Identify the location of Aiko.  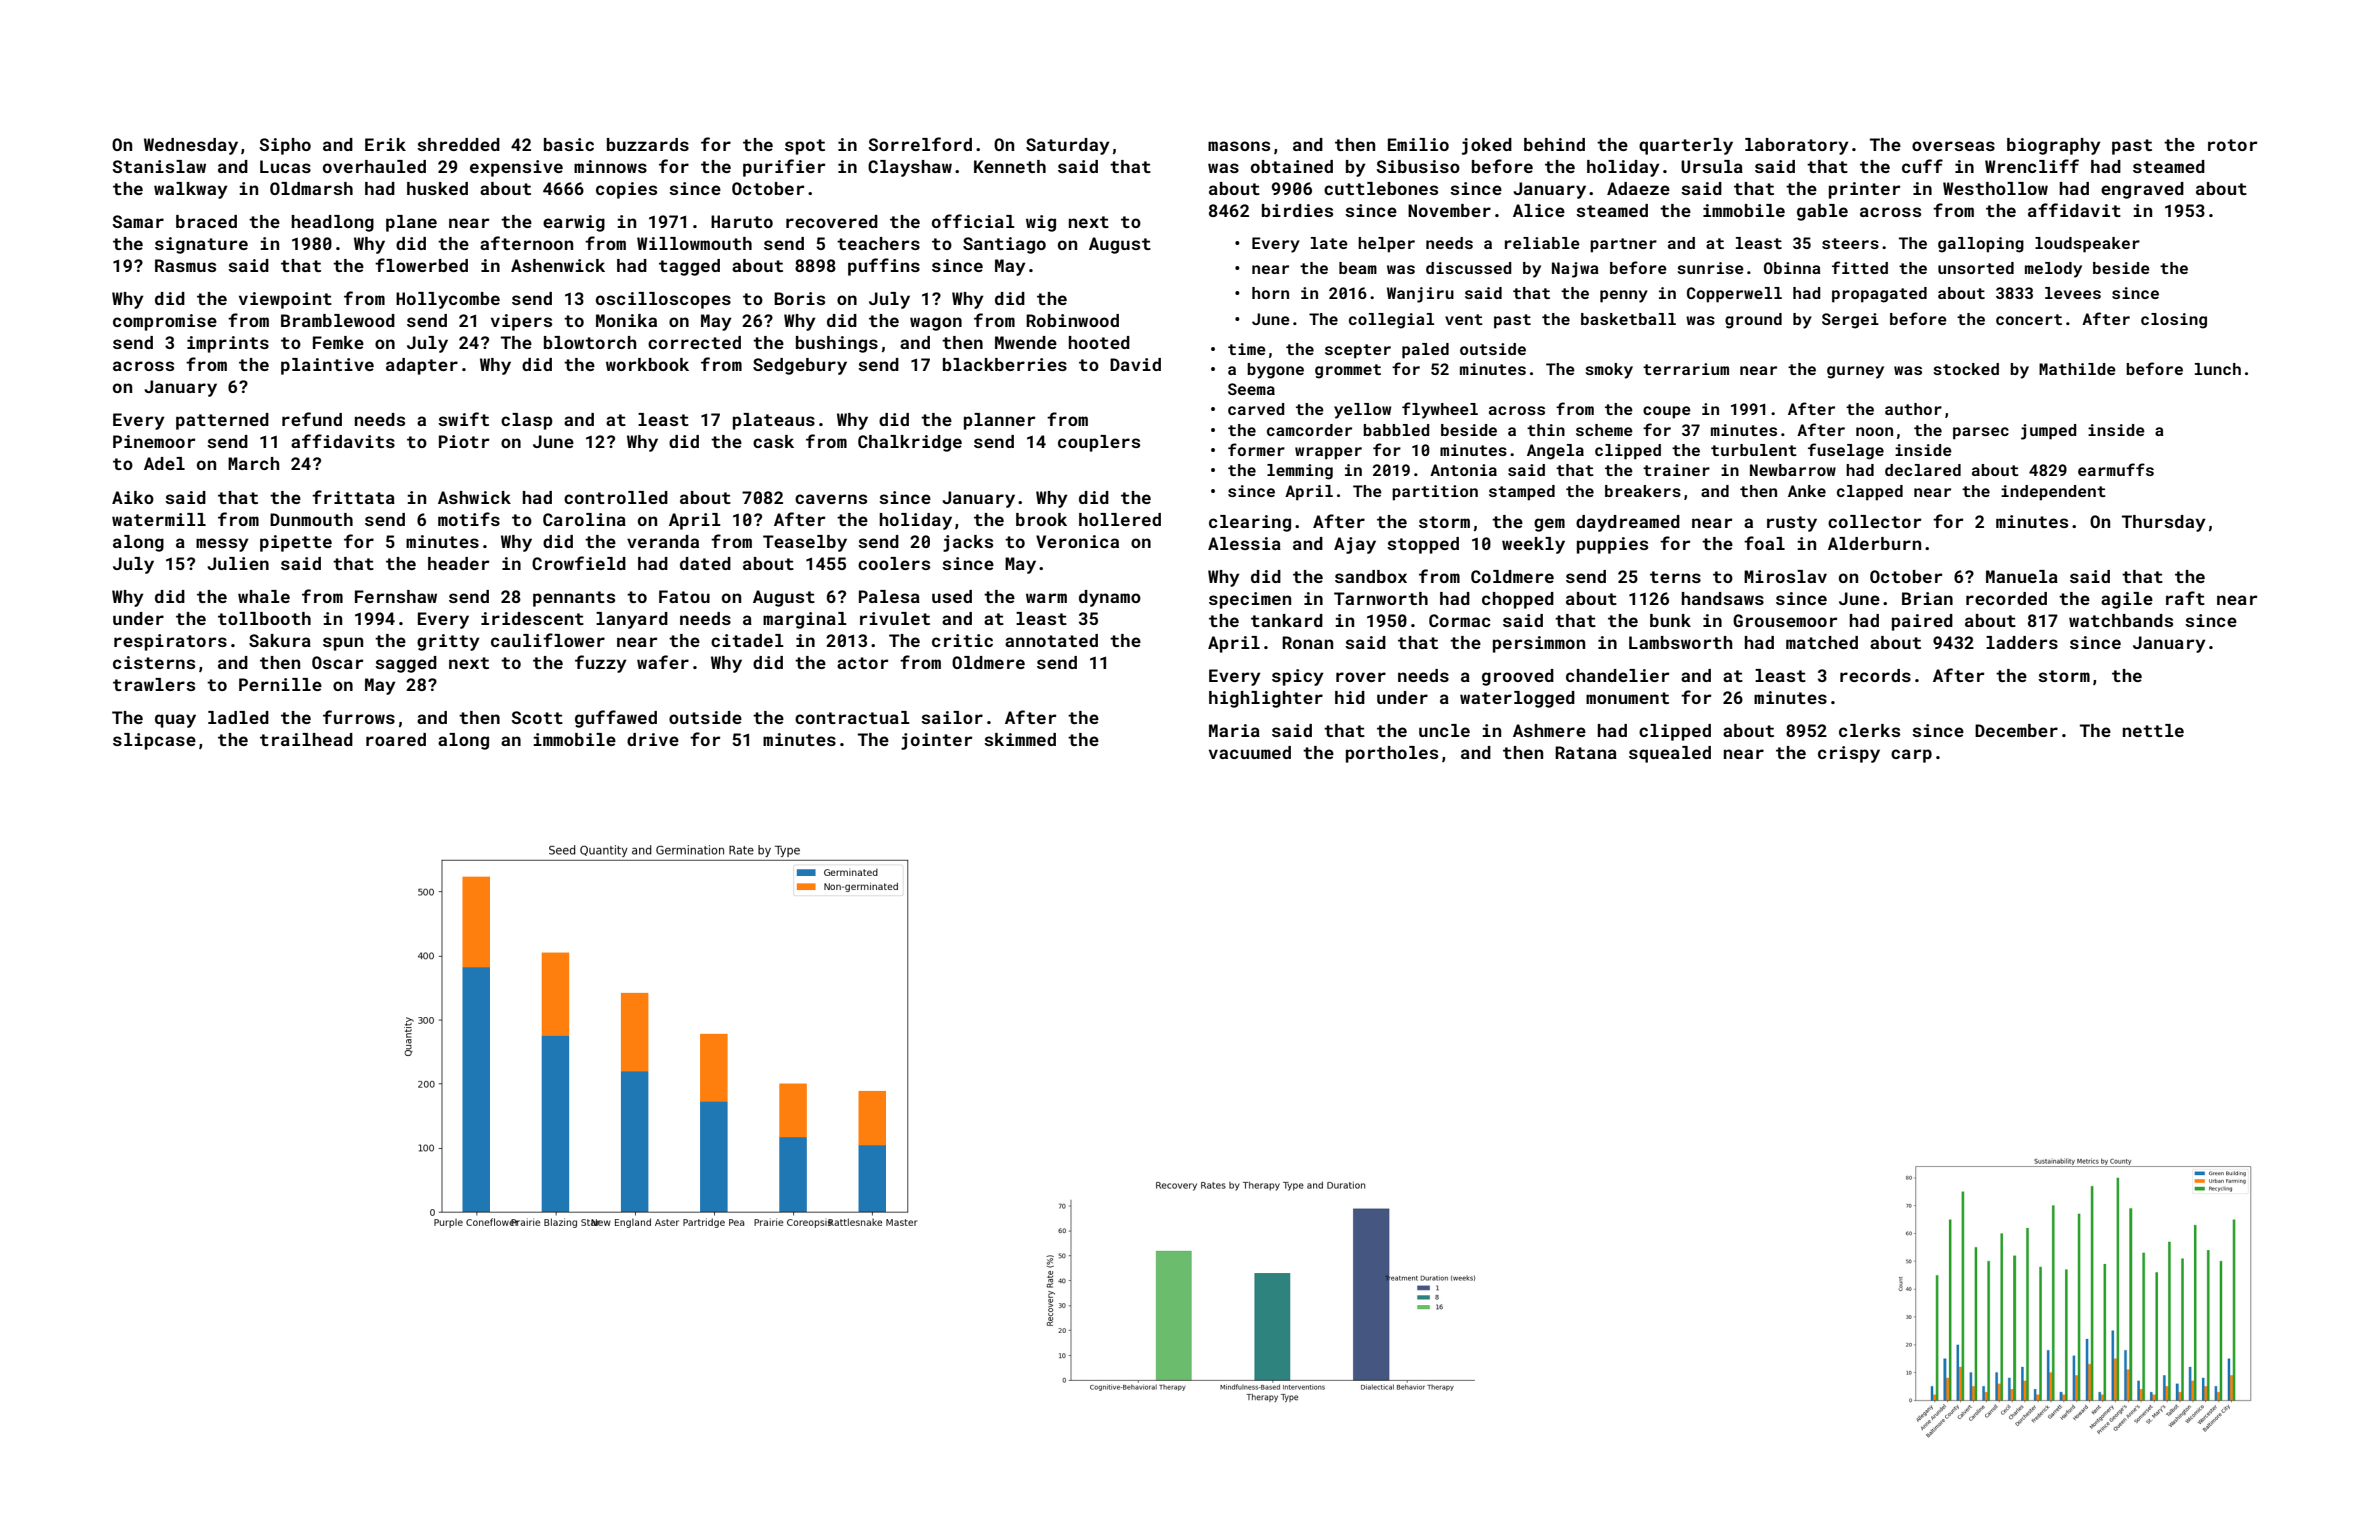
(133, 497).
